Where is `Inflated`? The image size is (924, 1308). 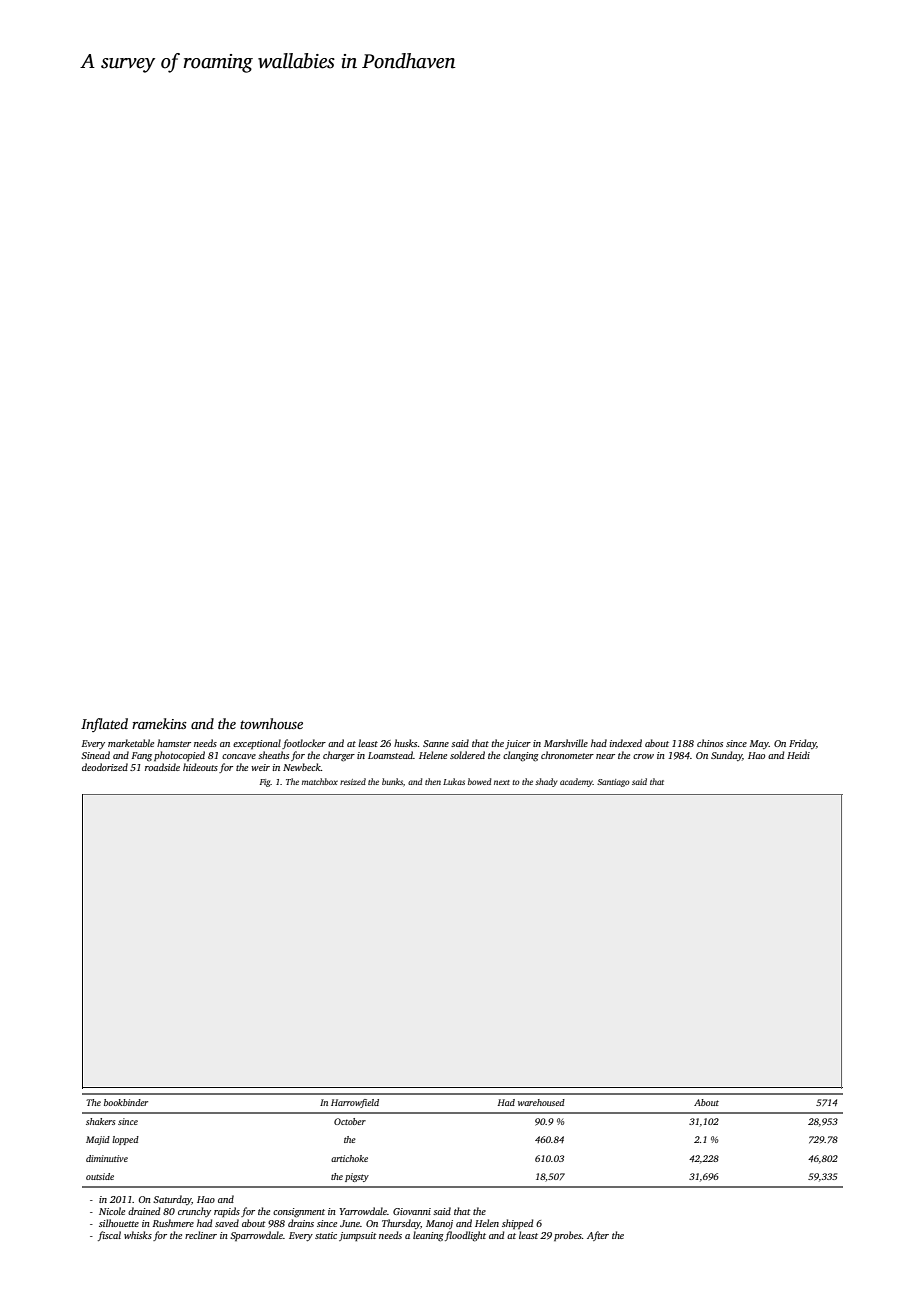 Inflated is located at coordinates (104, 725).
